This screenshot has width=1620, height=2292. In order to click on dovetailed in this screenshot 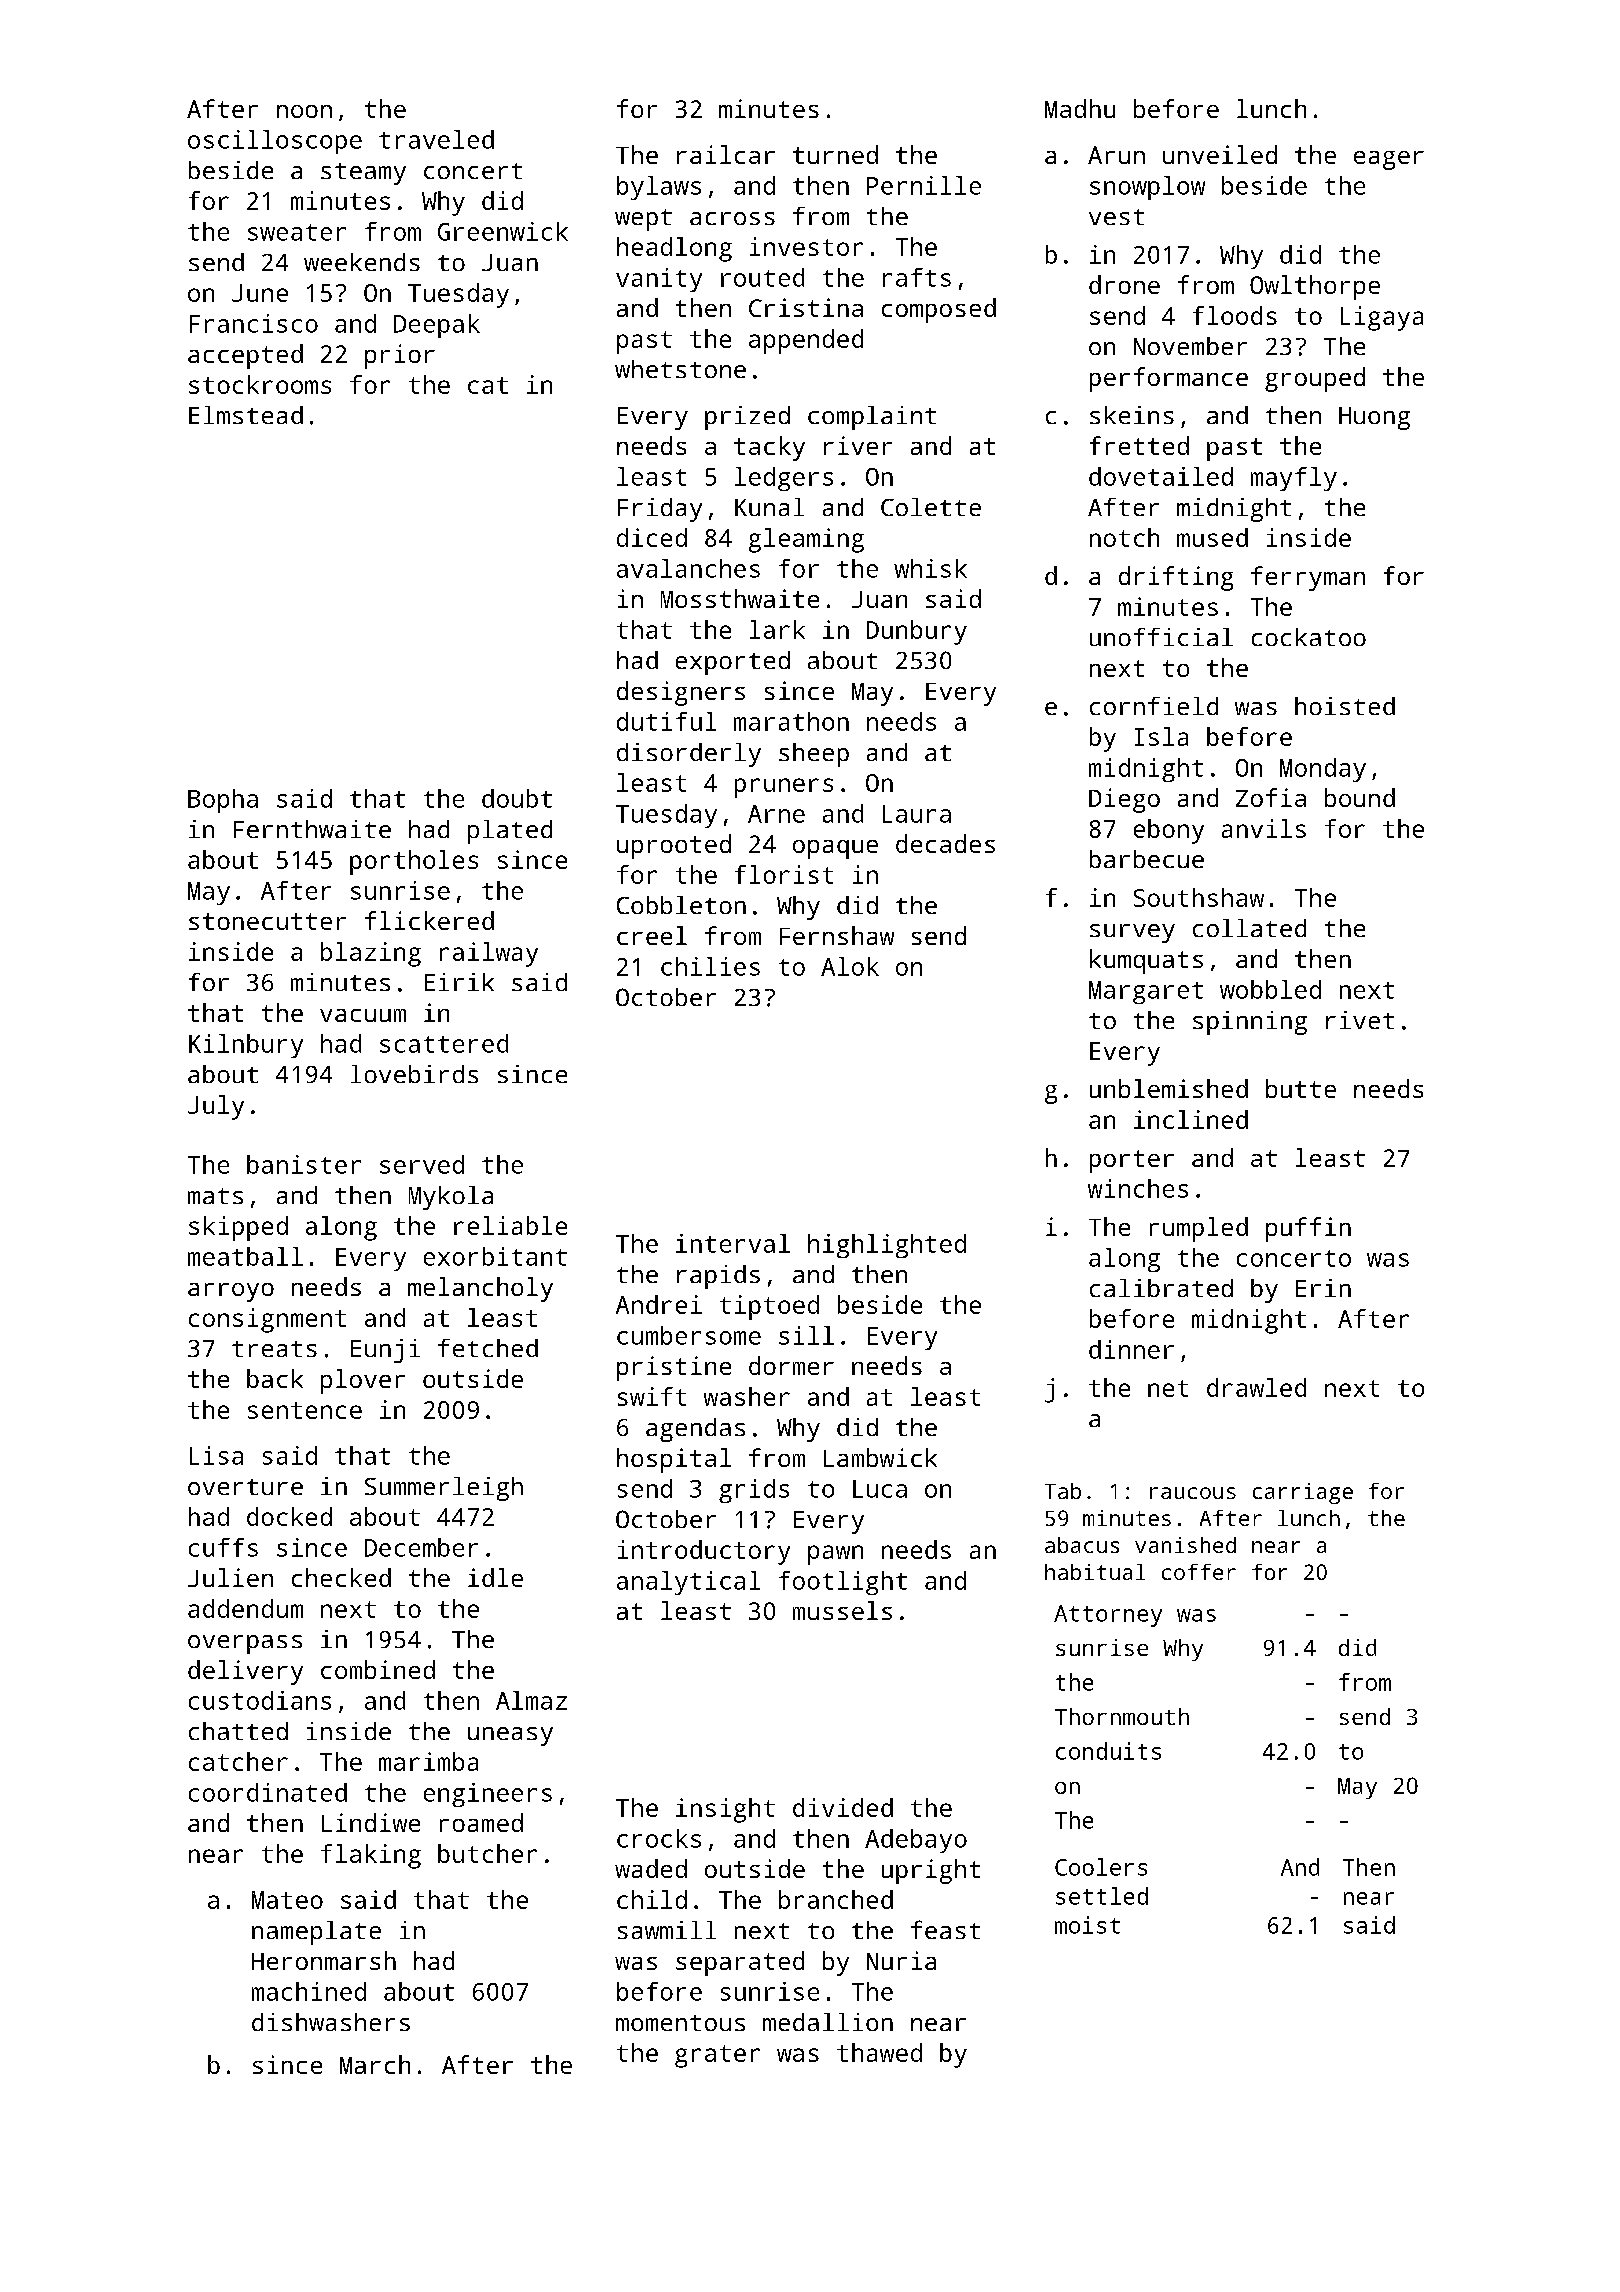, I will do `click(1161, 476)`.
